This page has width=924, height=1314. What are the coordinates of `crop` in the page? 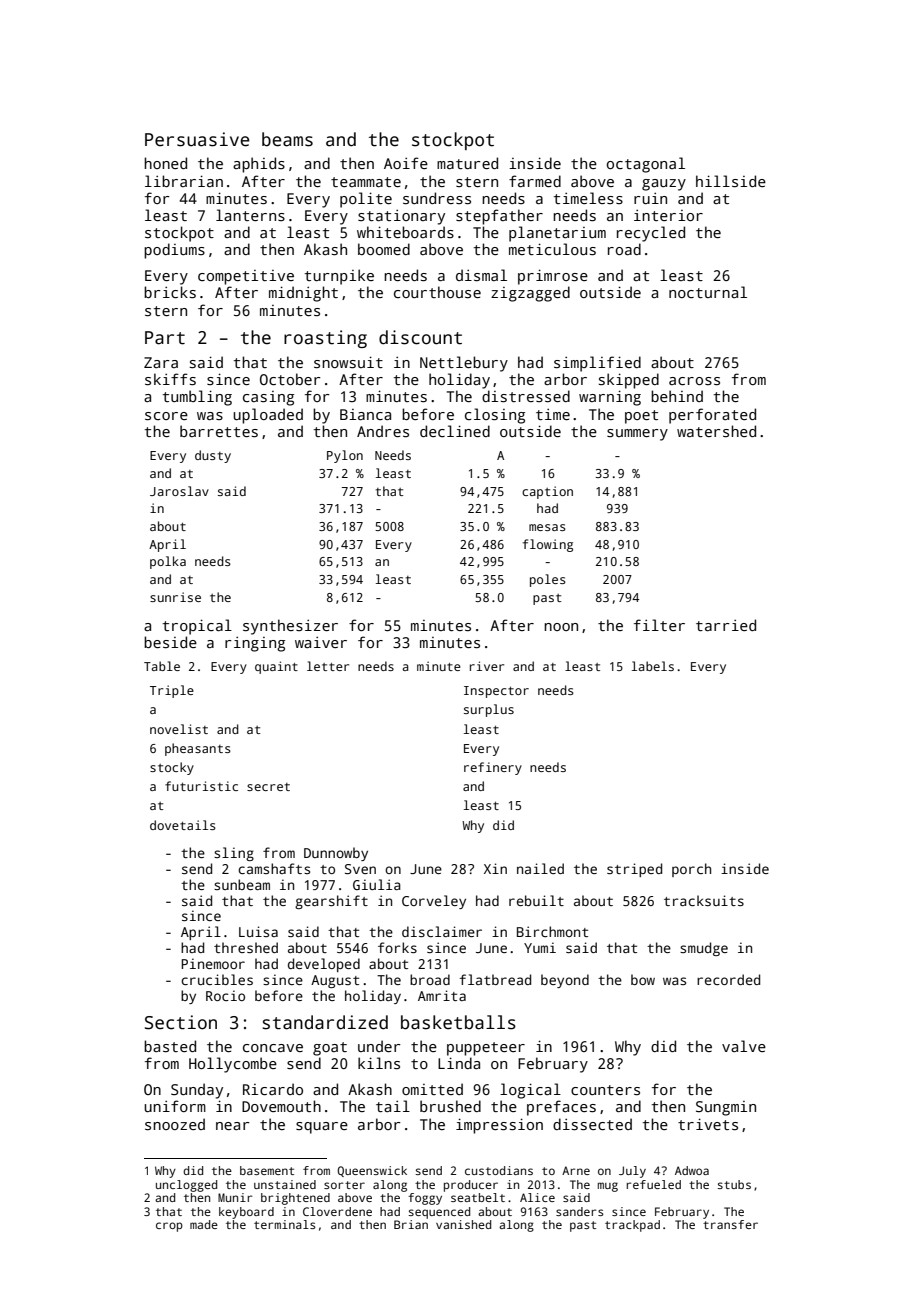 It's located at (169, 1227).
